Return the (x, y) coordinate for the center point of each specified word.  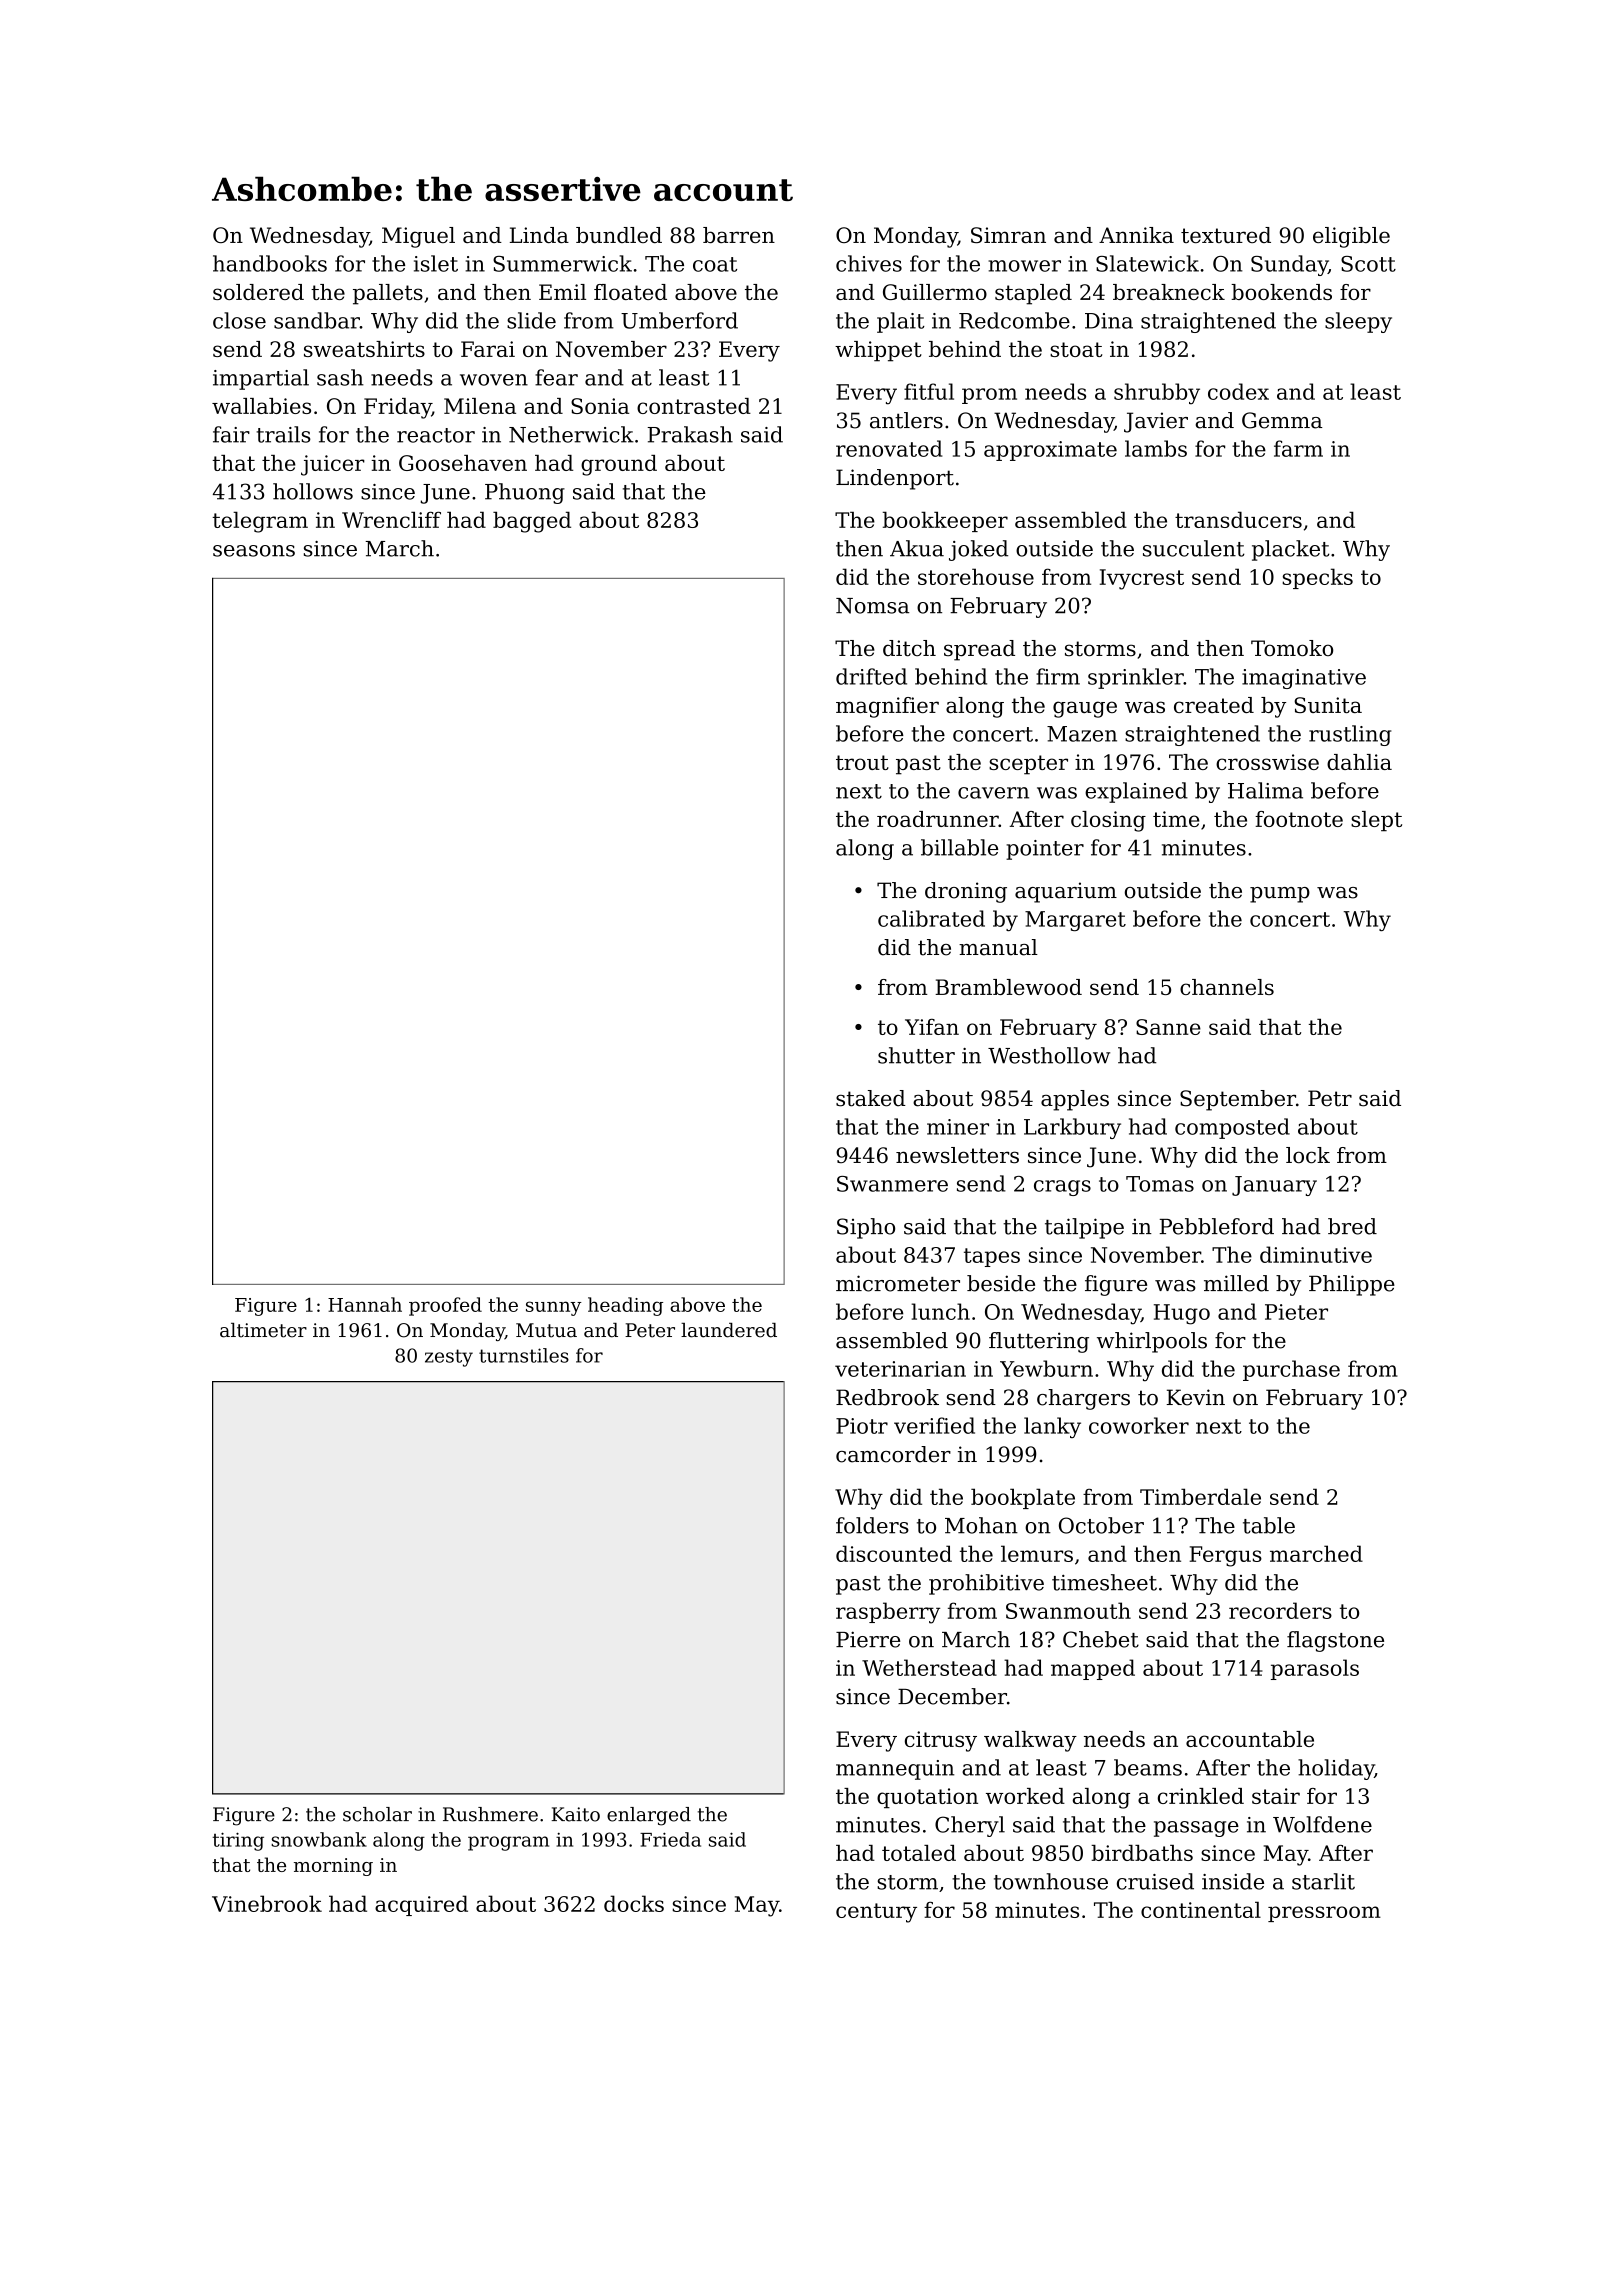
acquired (421, 1905)
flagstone (1335, 1641)
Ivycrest (1142, 579)
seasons (254, 551)
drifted (871, 676)
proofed (445, 1306)
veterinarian (900, 1369)
